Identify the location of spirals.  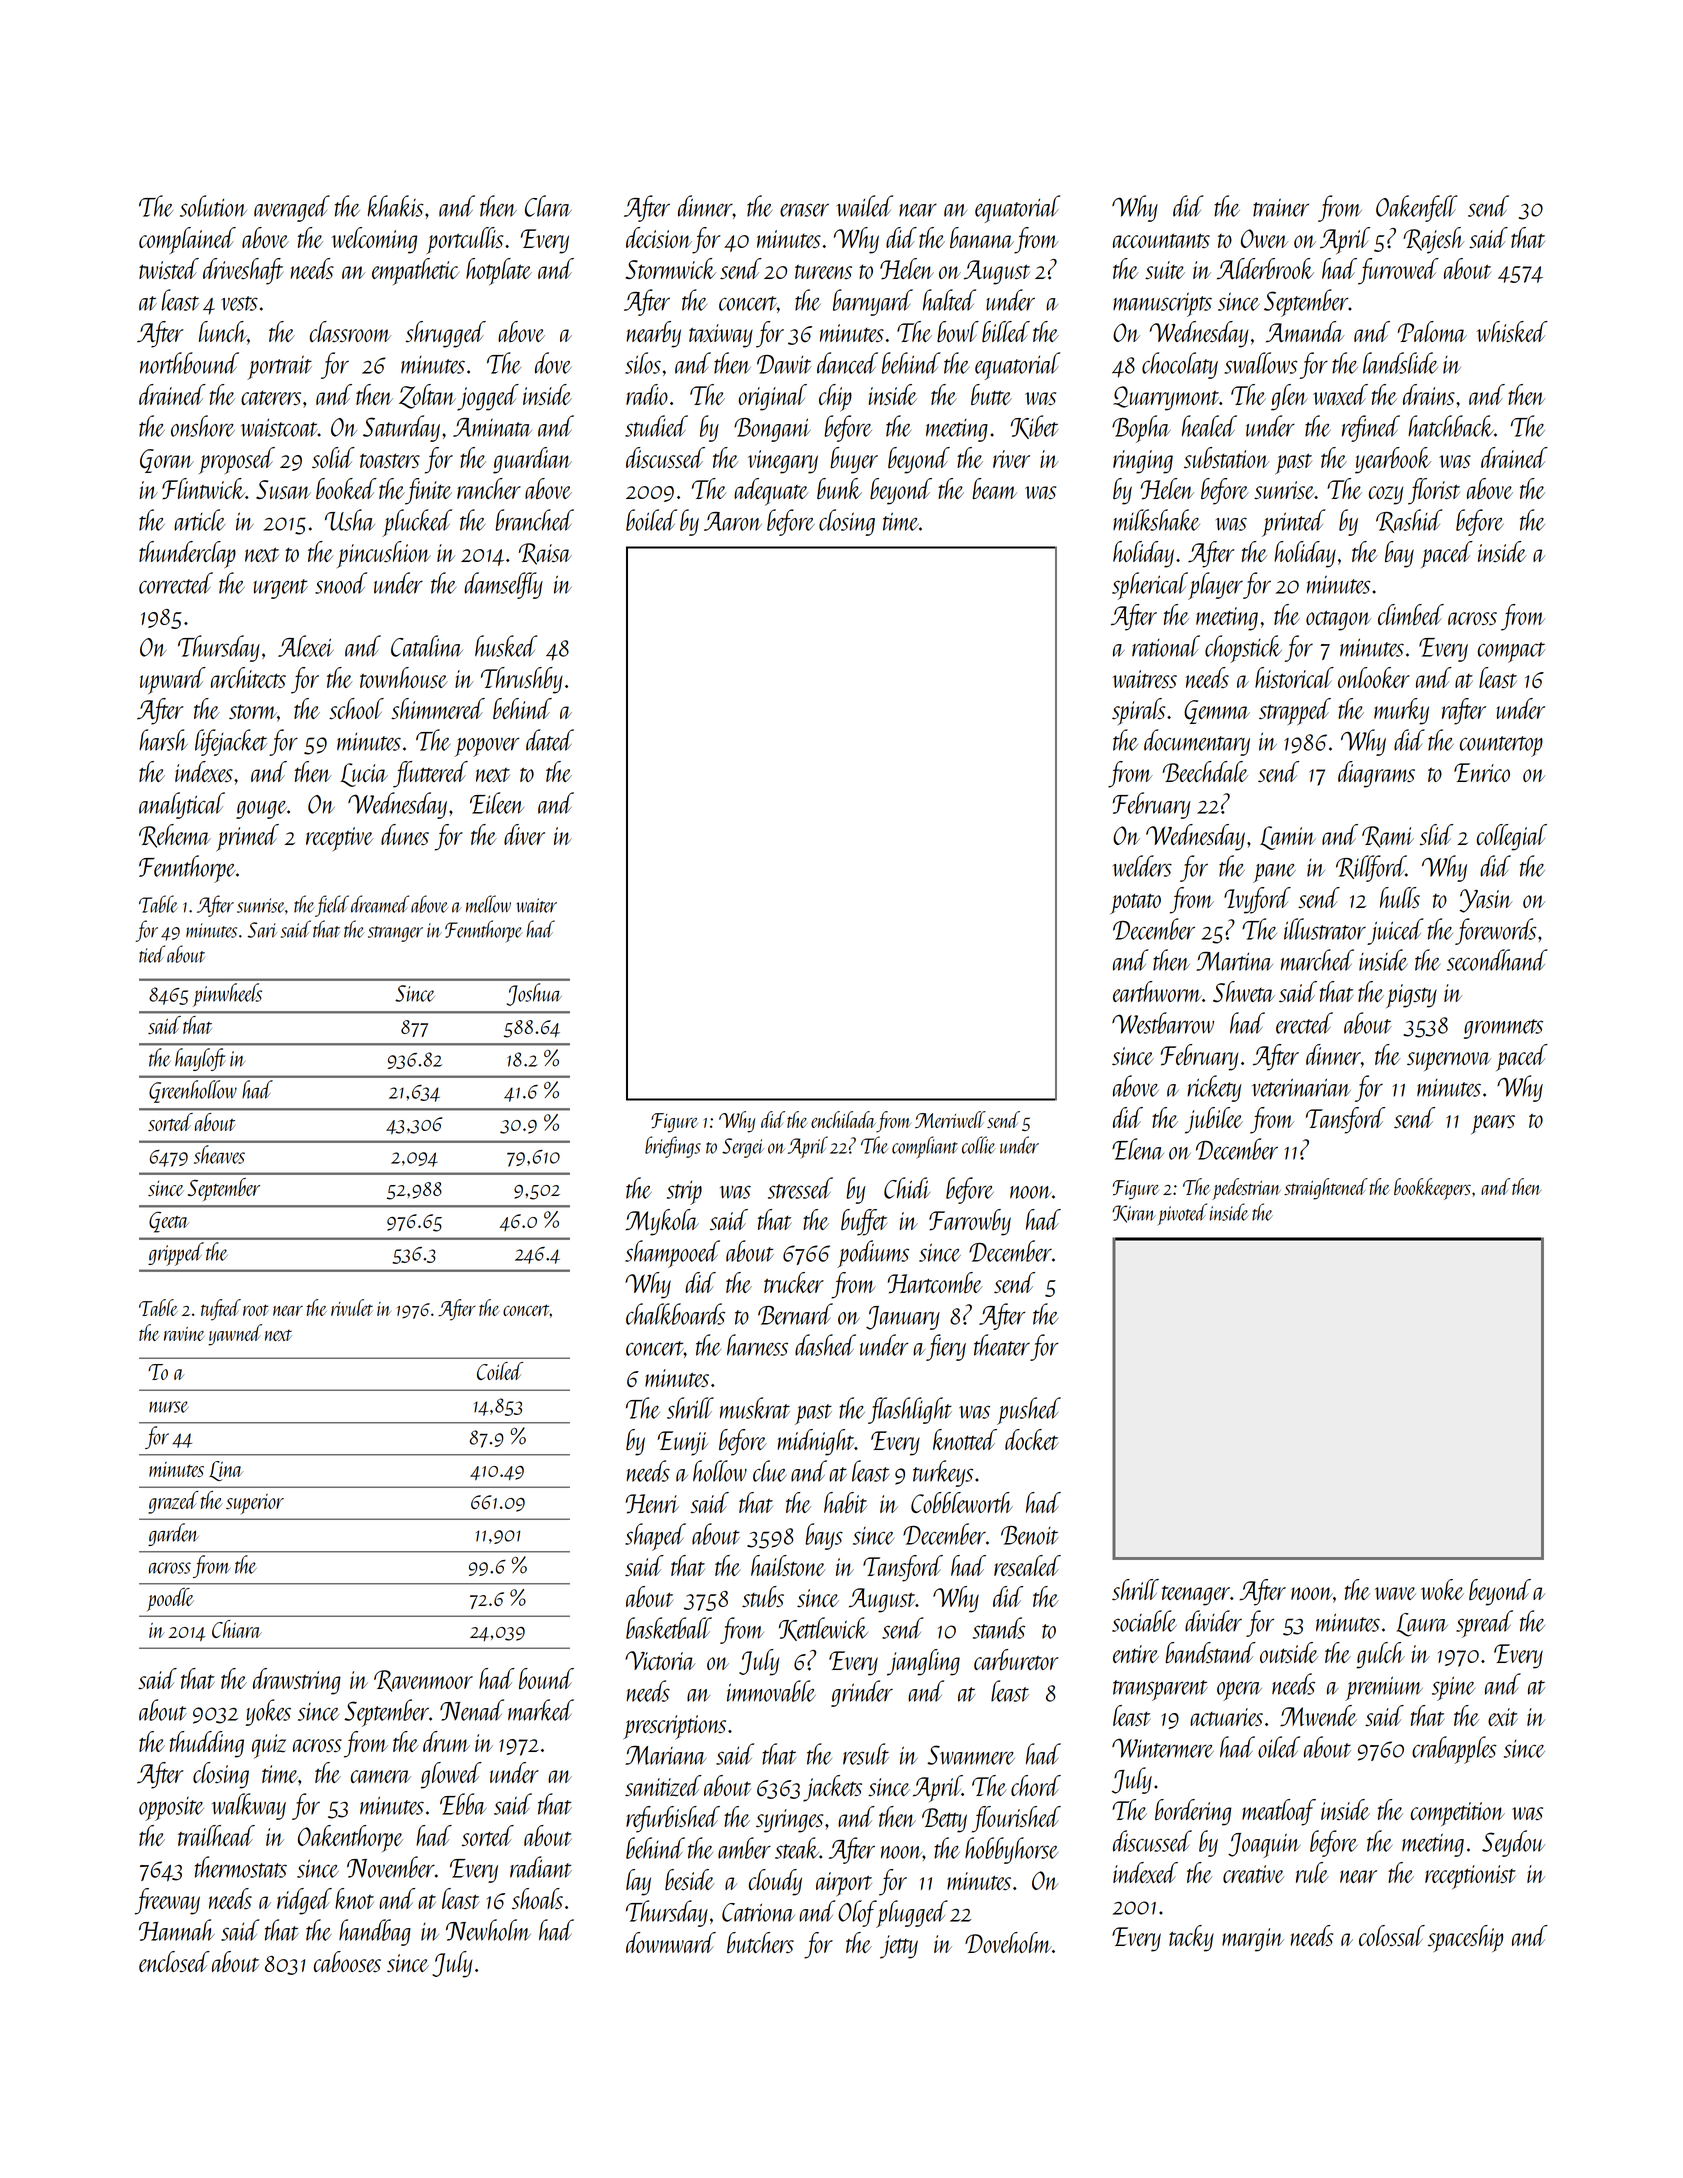
(1138, 711).
